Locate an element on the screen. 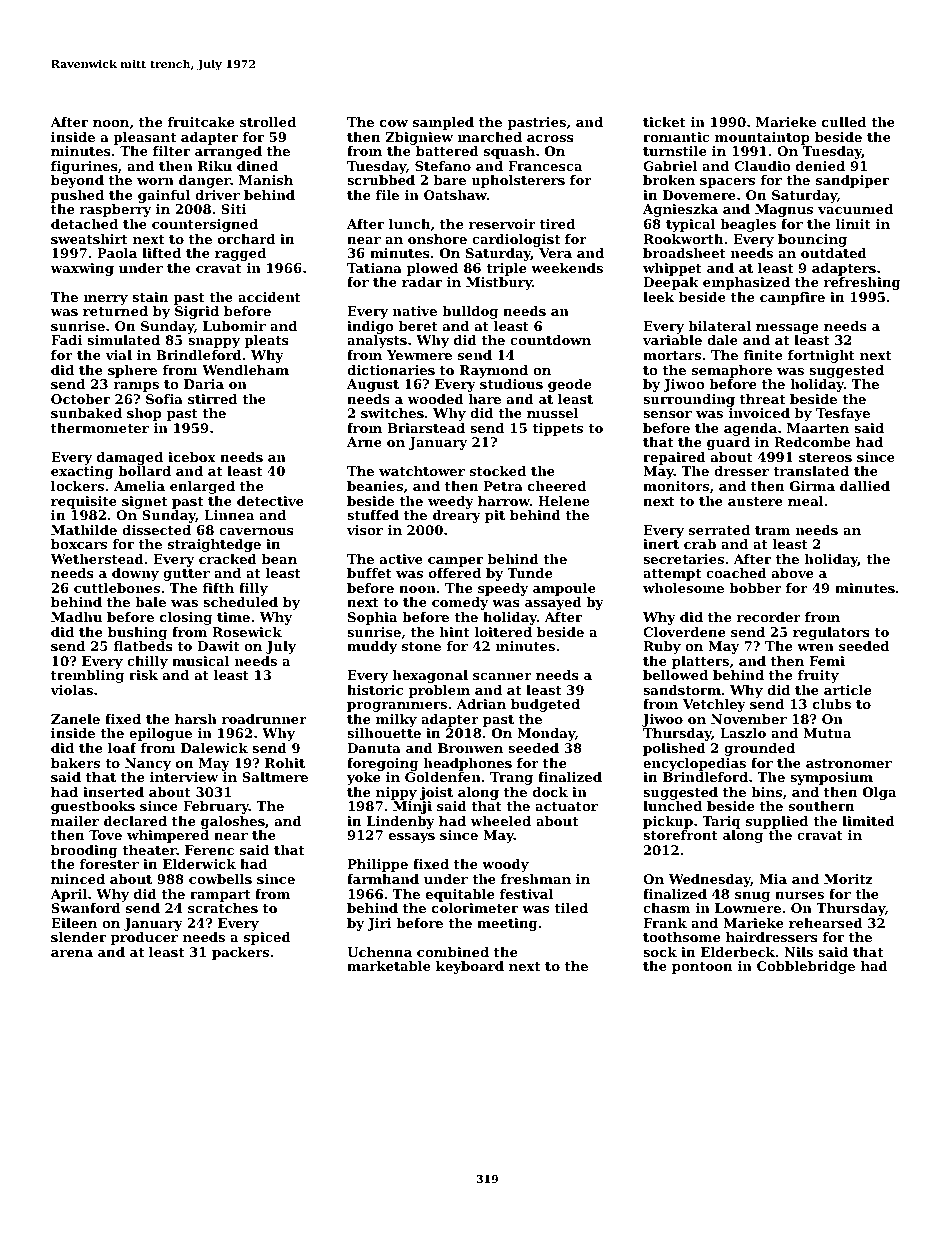 The image size is (952, 1233). keyboard is located at coordinates (470, 967).
